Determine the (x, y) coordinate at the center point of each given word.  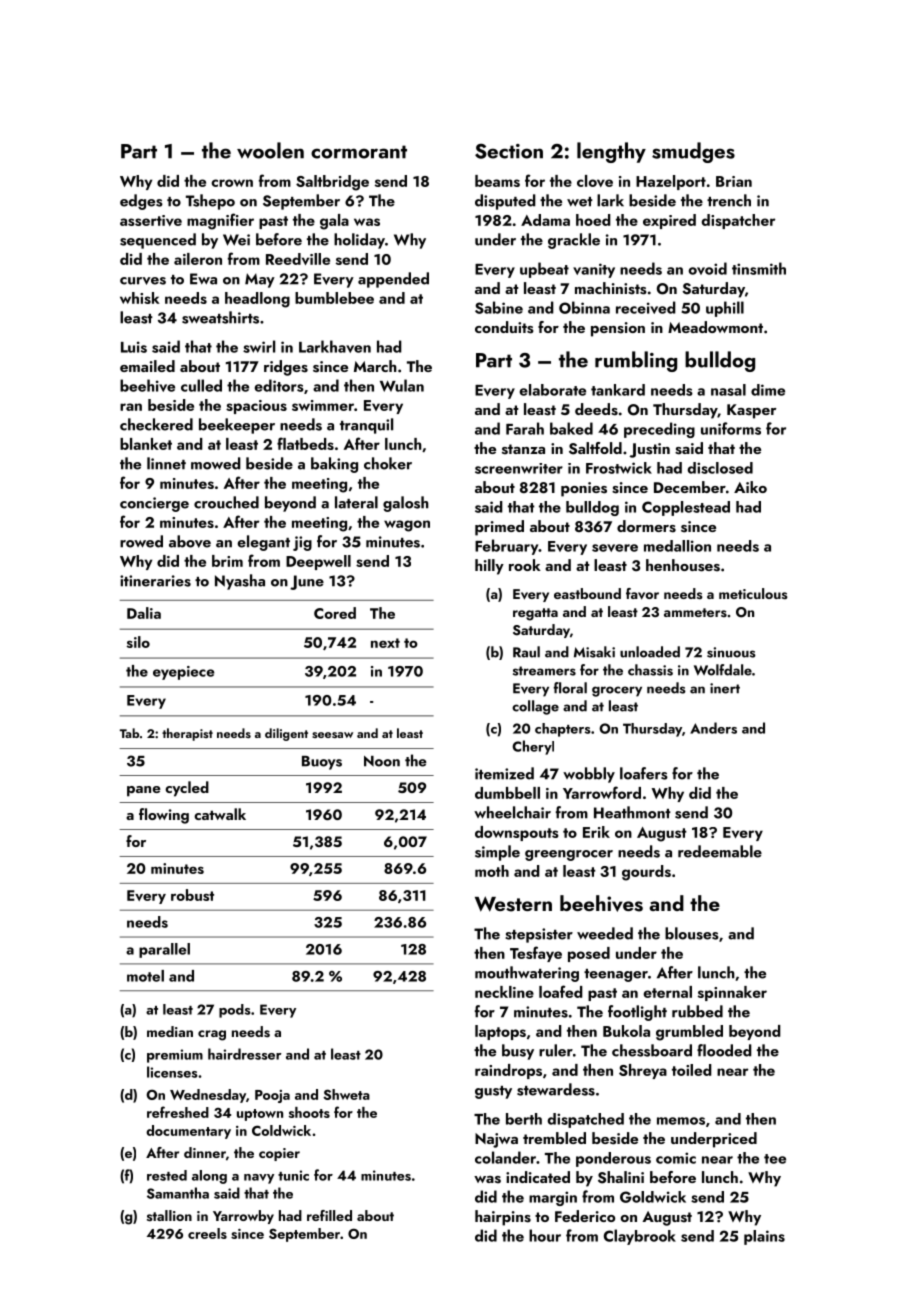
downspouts (517, 833)
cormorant (359, 152)
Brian (734, 181)
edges (141, 202)
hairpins (503, 1218)
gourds (646, 873)
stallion (169, 1215)
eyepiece (183, 673)
